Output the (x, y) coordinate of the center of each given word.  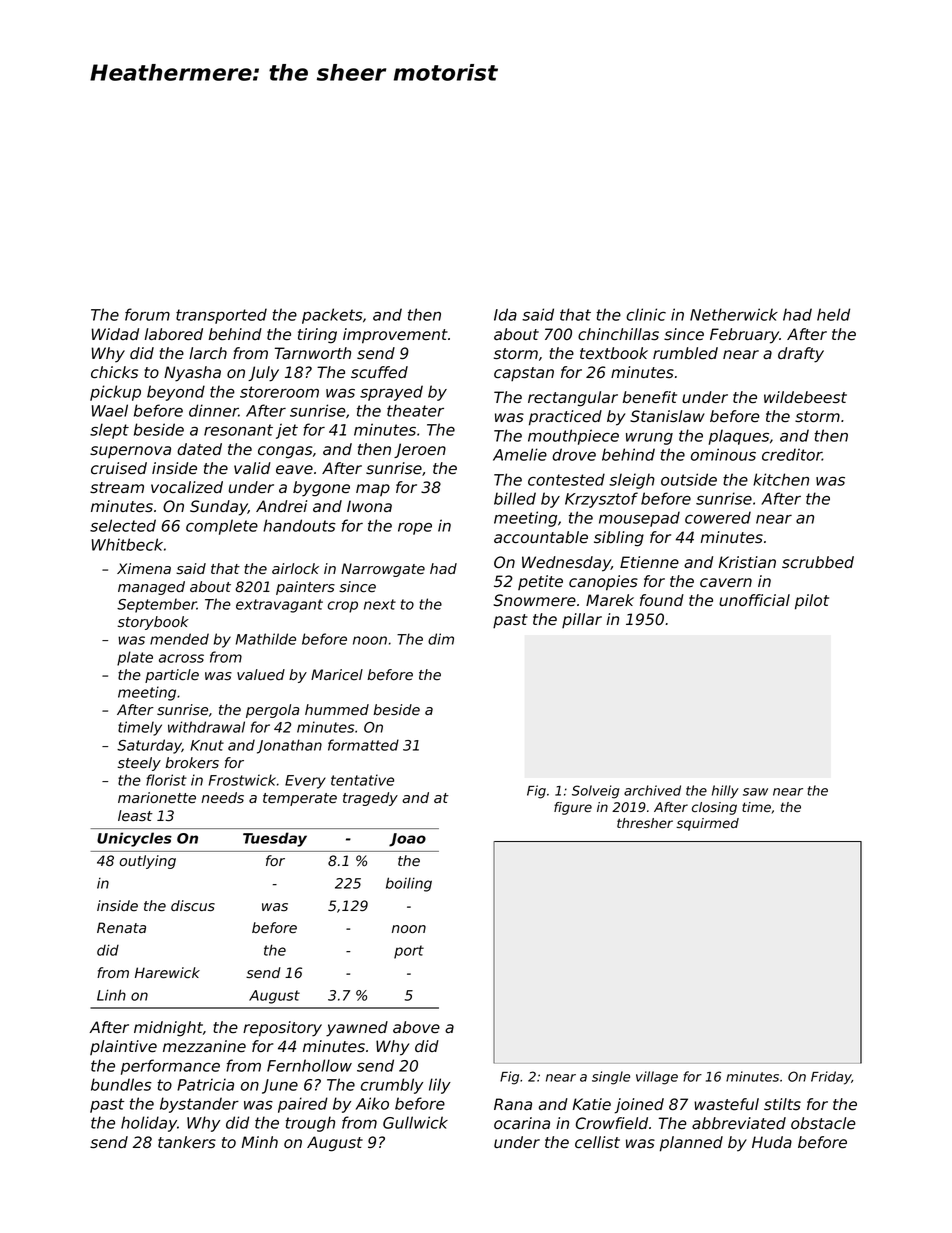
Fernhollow (309, 1065)
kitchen (781, 479)
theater (415, 410)
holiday (149, 1124)
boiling (409, 884)
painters (305, 588)
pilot (812, 602)
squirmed (708, 824)
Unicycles (134, 839)
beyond (176, 393)
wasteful (726, 1104)
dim (441, 639)
